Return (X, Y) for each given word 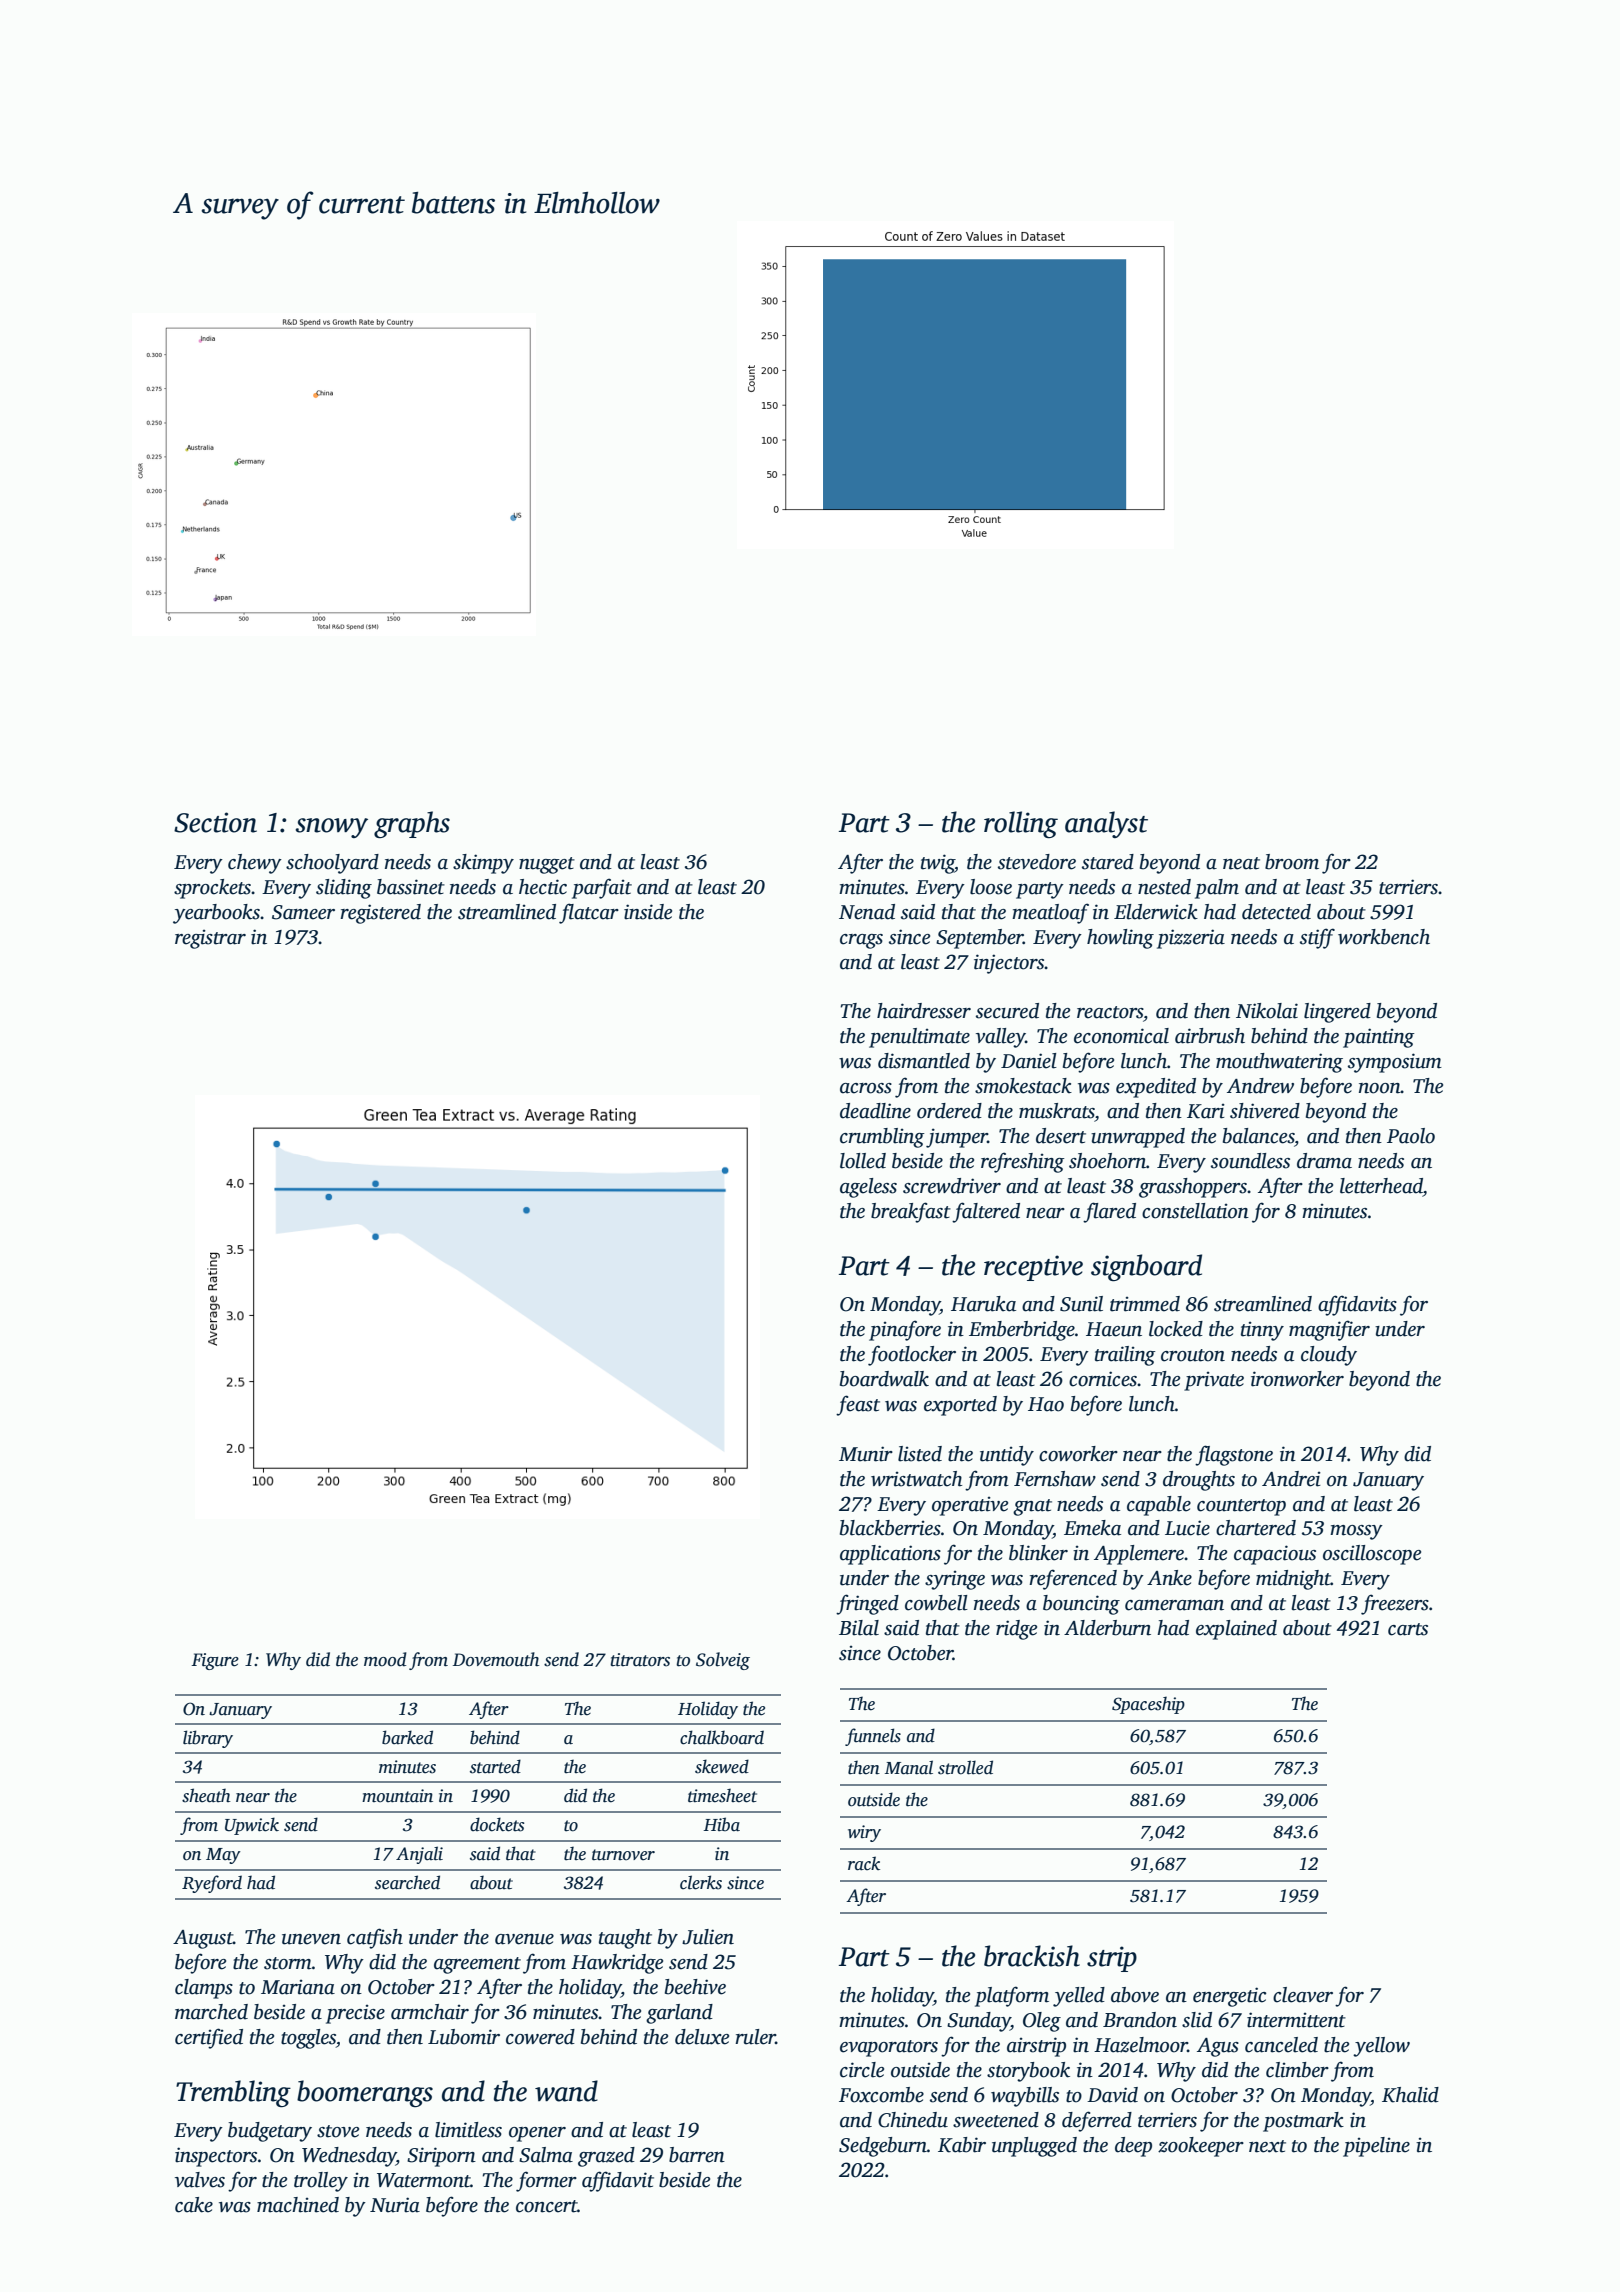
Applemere (1139, 1555)
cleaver (1303, 1995)
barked (407, 1737)
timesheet (722, 1795)
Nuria (395, 2205)
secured (1007, 1011)
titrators (640, 1660)
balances (1259, 1137)
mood (385, 1659)
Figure (215, 1661)
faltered (986, 1212)
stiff (1317, 938)
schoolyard (332, 864)
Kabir (962, 2145)
